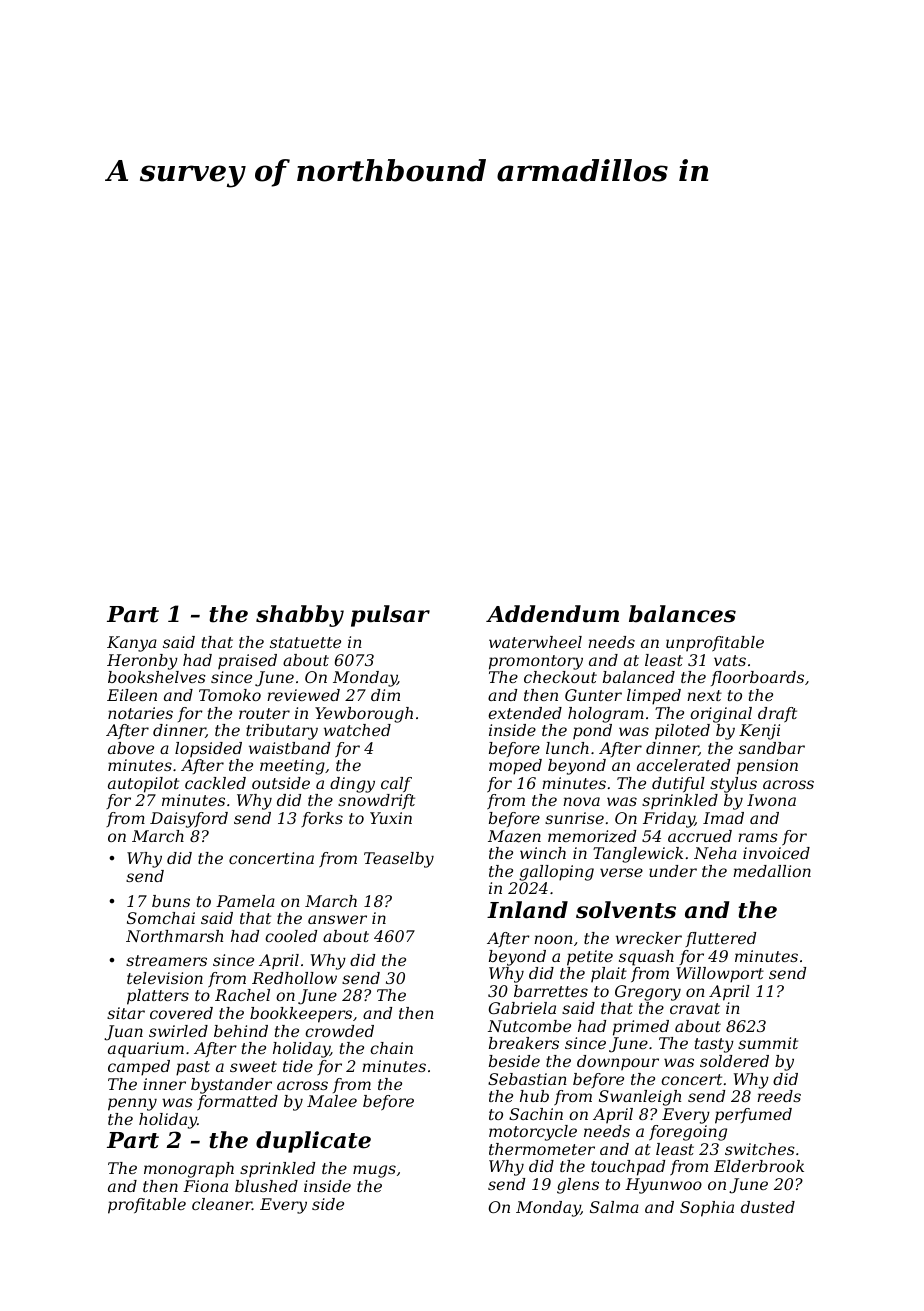  What do you see at coordinates (247, 662) in the screenshot?
I see `praised` at bounding box center [247, 662].
